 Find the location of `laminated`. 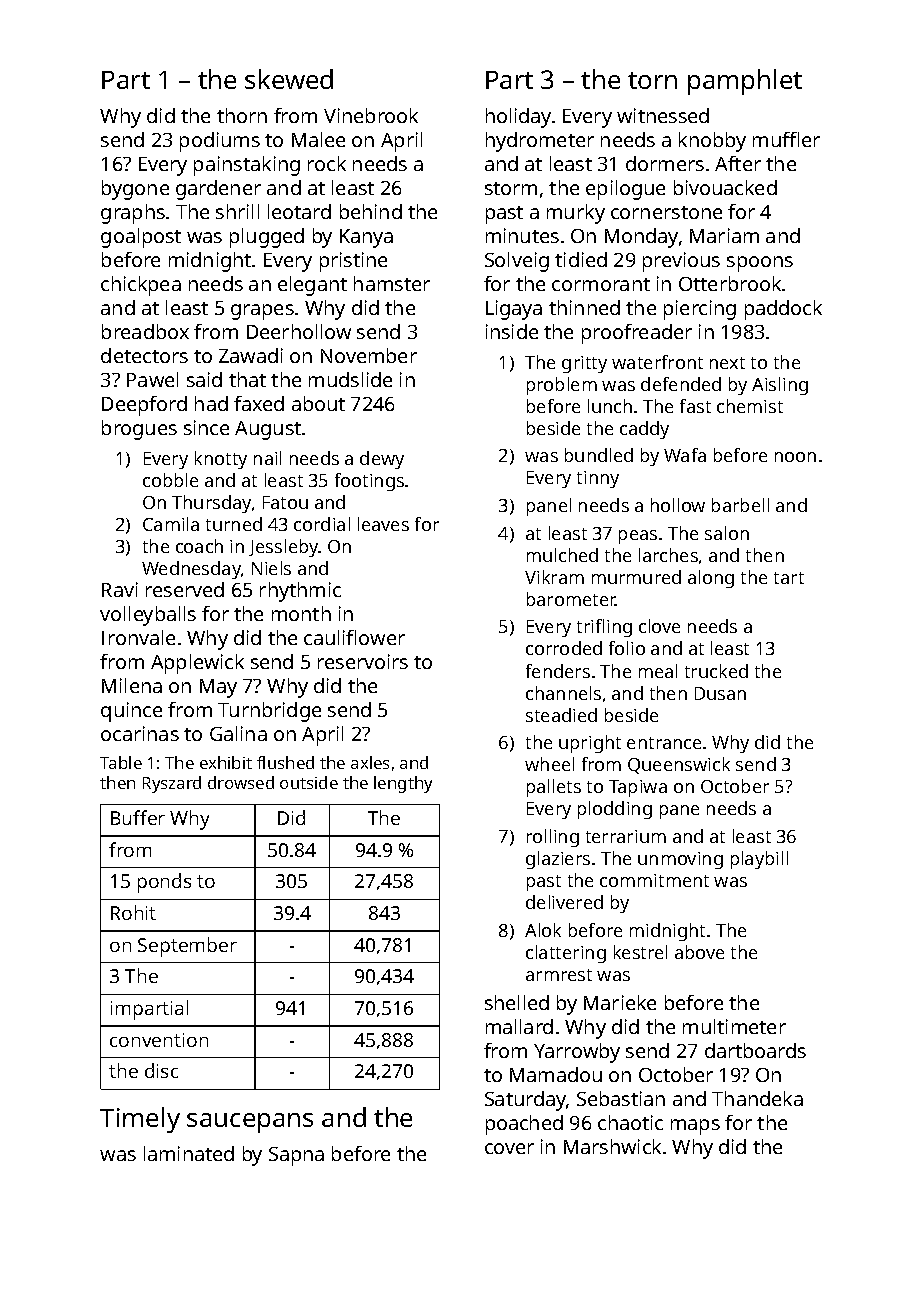

laminated is located at coordinates (189, 1153).
